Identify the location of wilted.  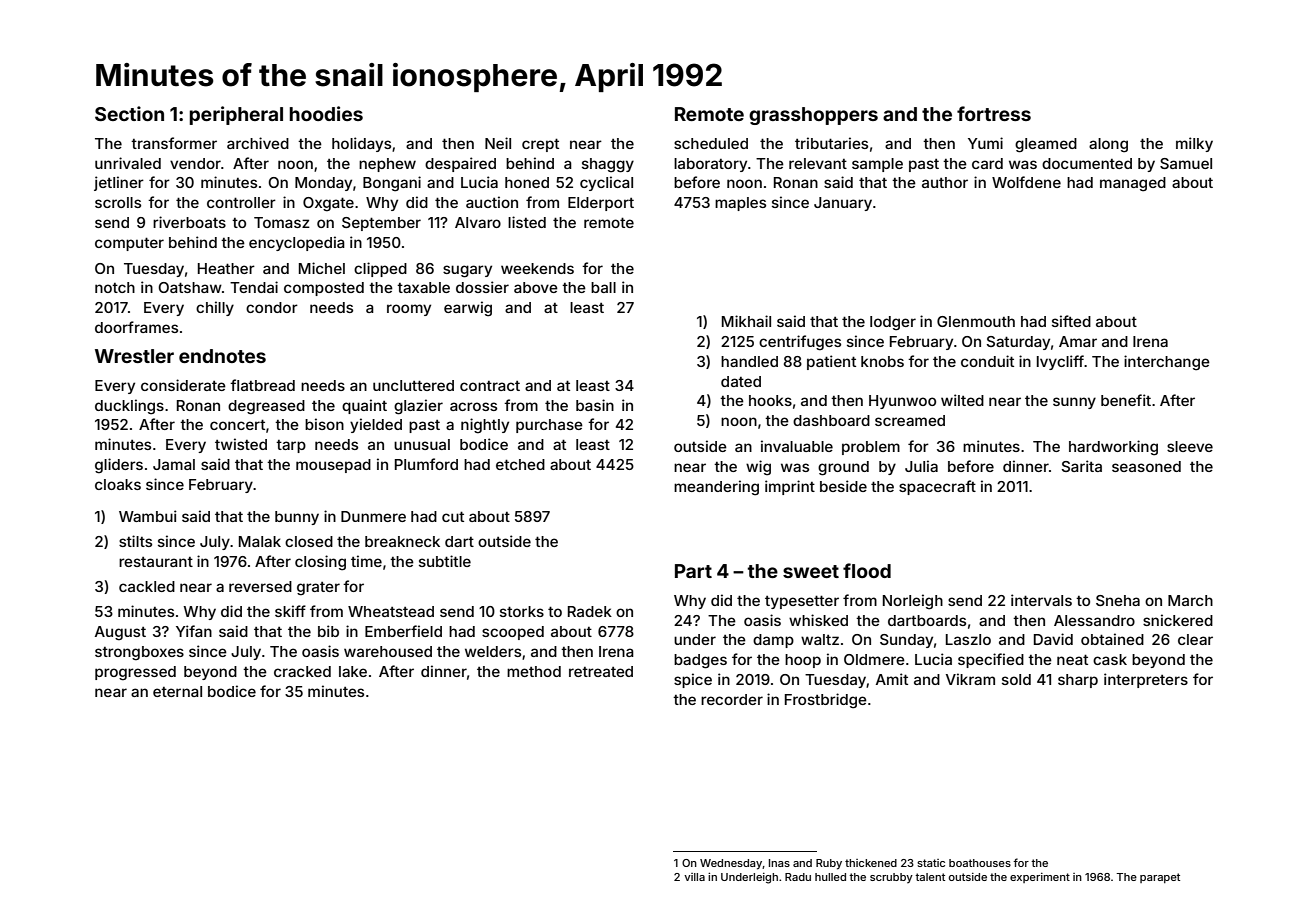
(962, 400).
